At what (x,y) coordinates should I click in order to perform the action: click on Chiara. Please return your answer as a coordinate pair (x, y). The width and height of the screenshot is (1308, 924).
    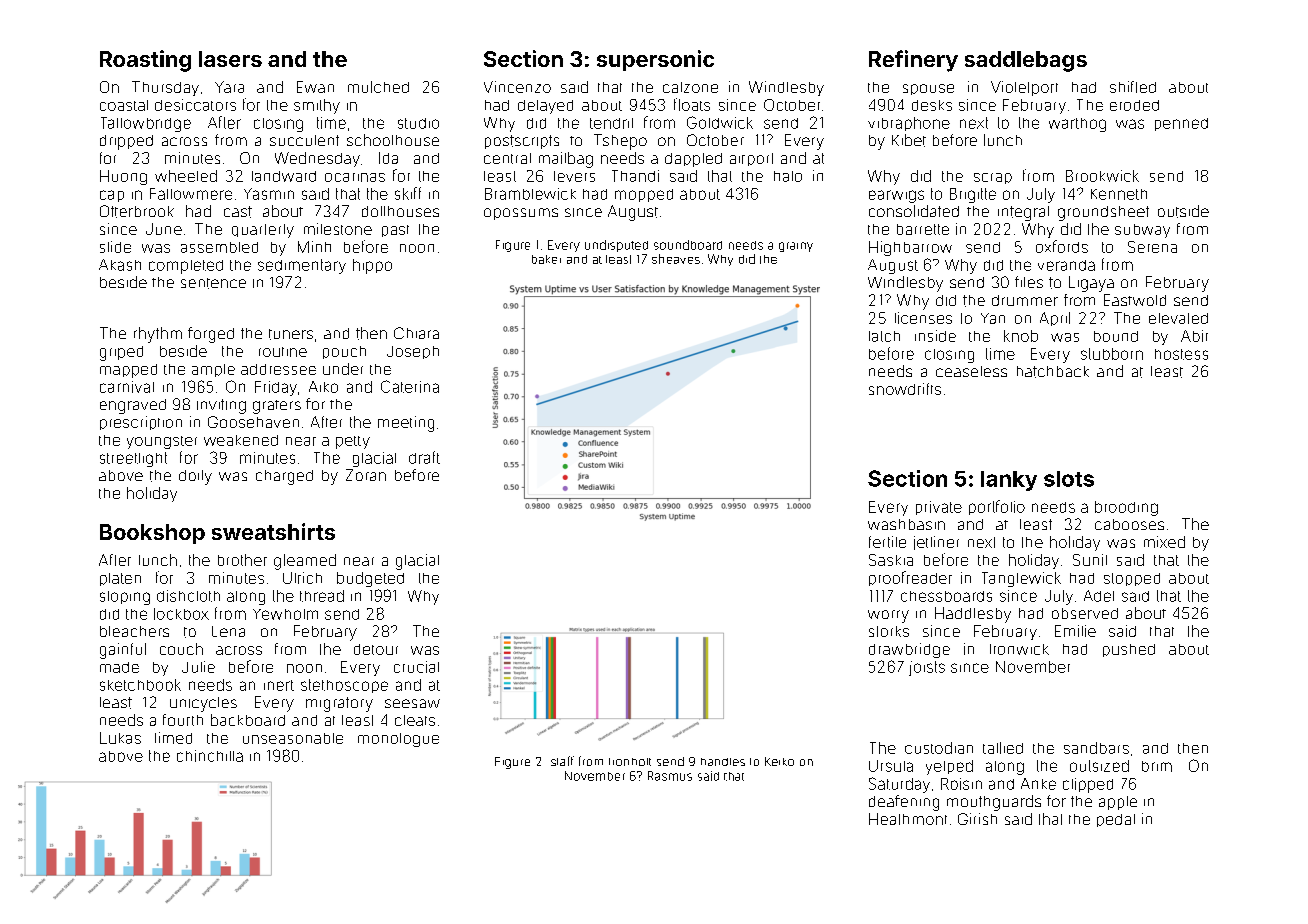
    Looking at the image, I should click on (416, 333).
